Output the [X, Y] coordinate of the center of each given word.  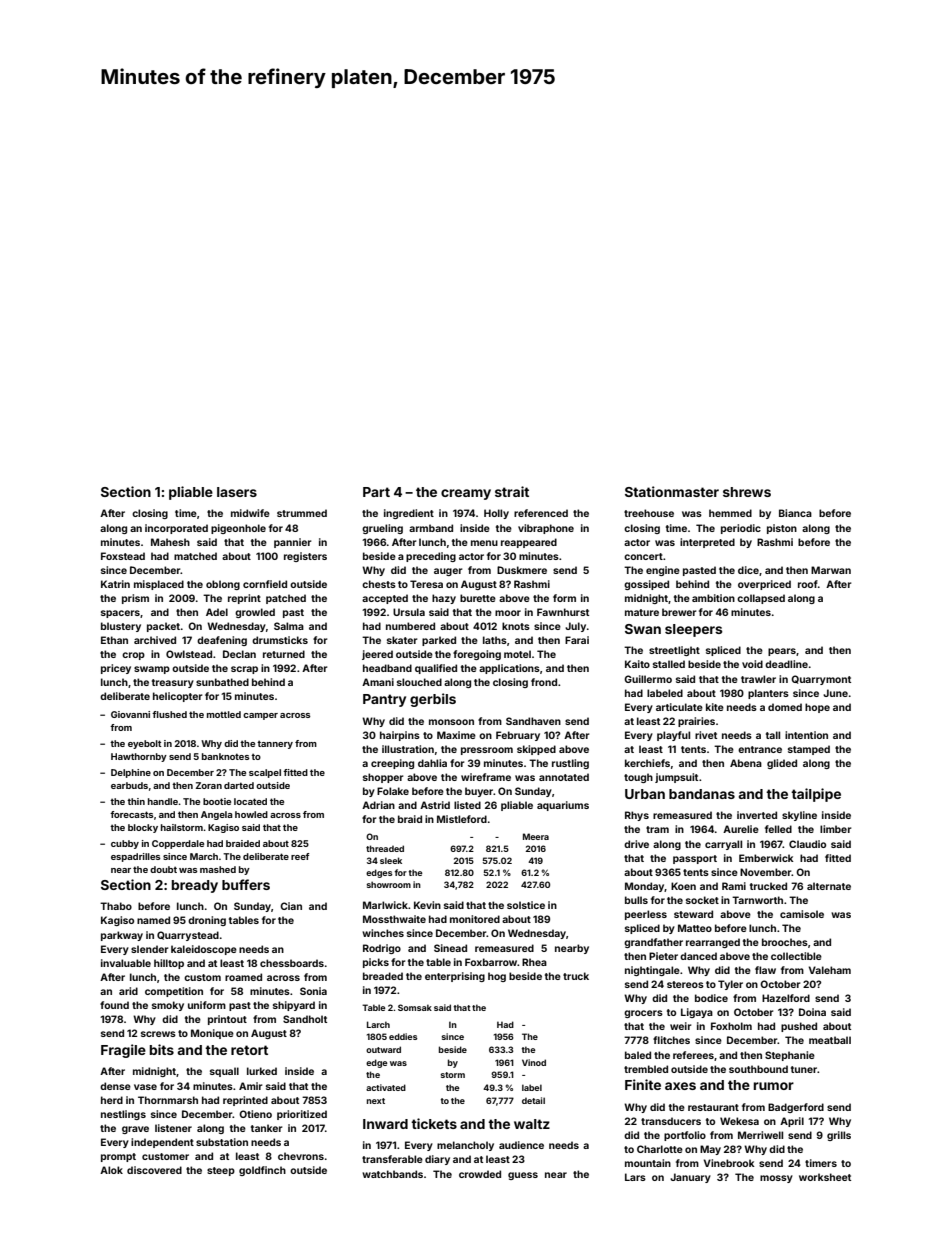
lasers [237, 492]
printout [227, 1020]
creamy [466, 494]
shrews [747, 492]
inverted [757, 815]
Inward [385, 1124]
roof [808, 584]
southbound [758, 1069]
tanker [267, 1128]
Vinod [534, 1062]
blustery [121, 627]
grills [839, 1136]
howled [251, 814]
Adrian [378, 805]
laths [495, 640]
